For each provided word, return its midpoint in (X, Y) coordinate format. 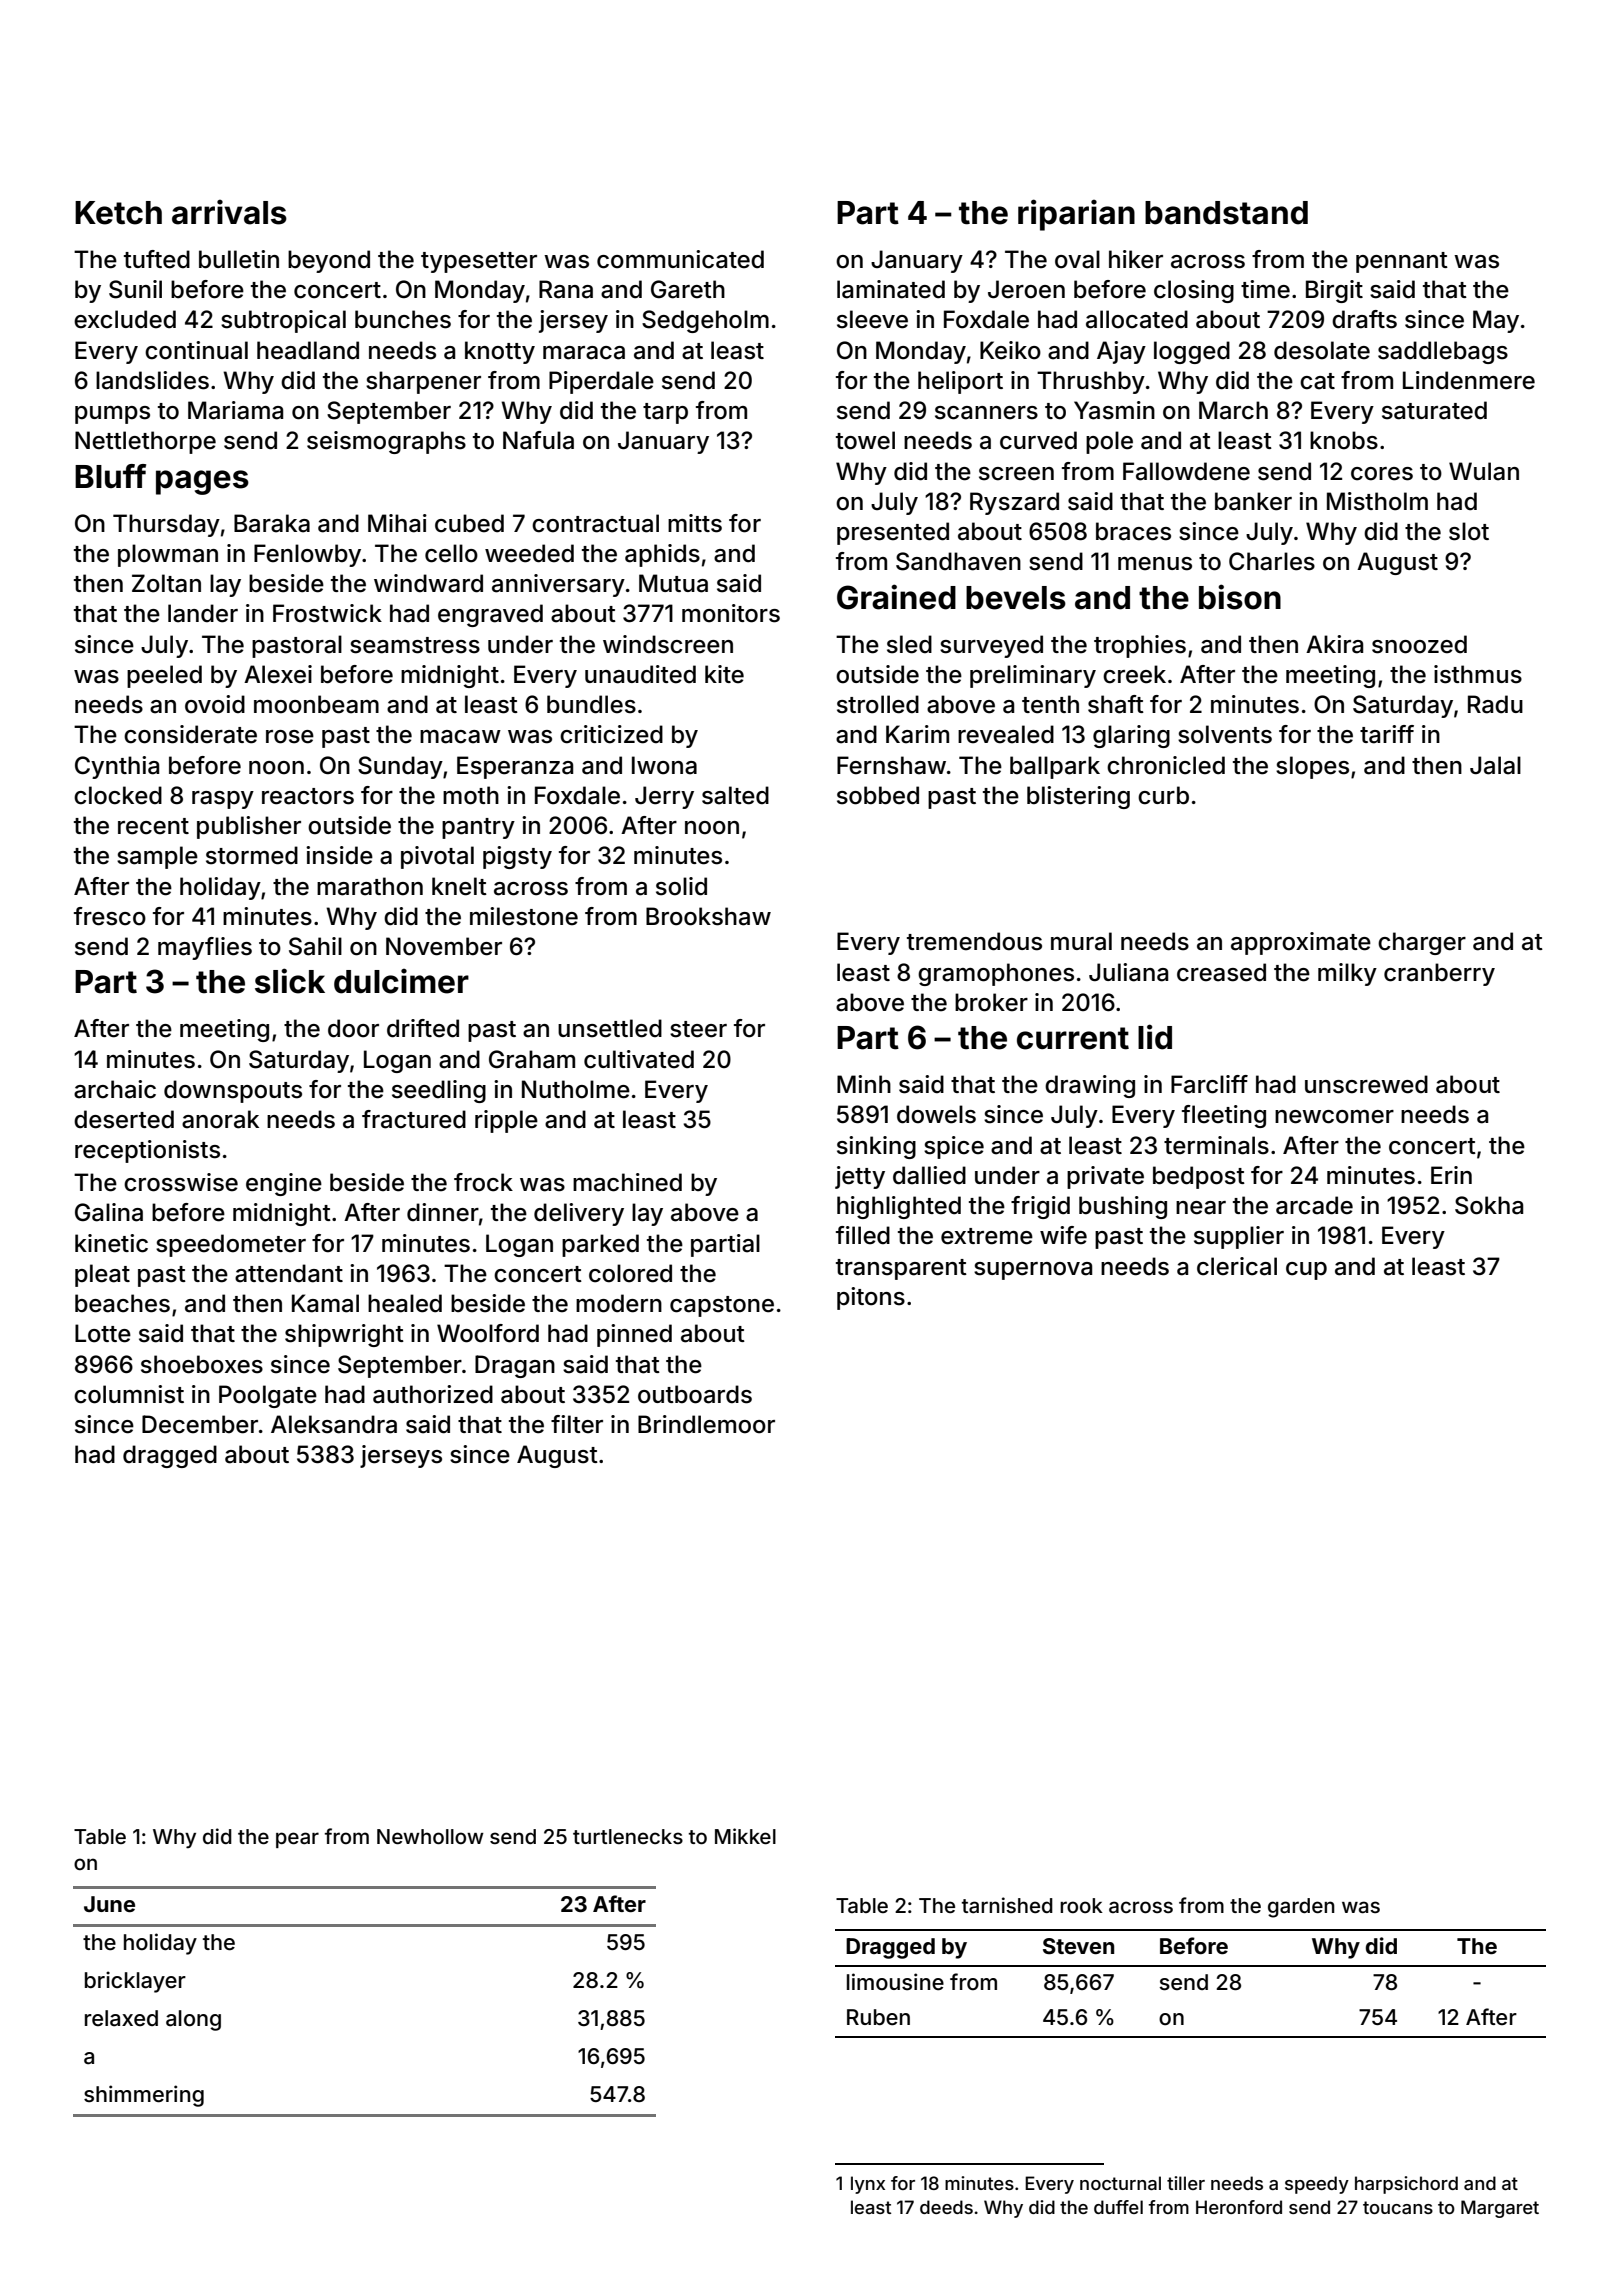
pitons (871, 1298)
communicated (680, 259)
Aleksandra (334, 1424)
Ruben (878, 2017)
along (193, 2020)
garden (1301, 1908)
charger (1422, 943)
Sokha (1489, 1205)
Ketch (118, 213)
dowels (936, 1114)
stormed (252, 855)
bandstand (1226, 213)
